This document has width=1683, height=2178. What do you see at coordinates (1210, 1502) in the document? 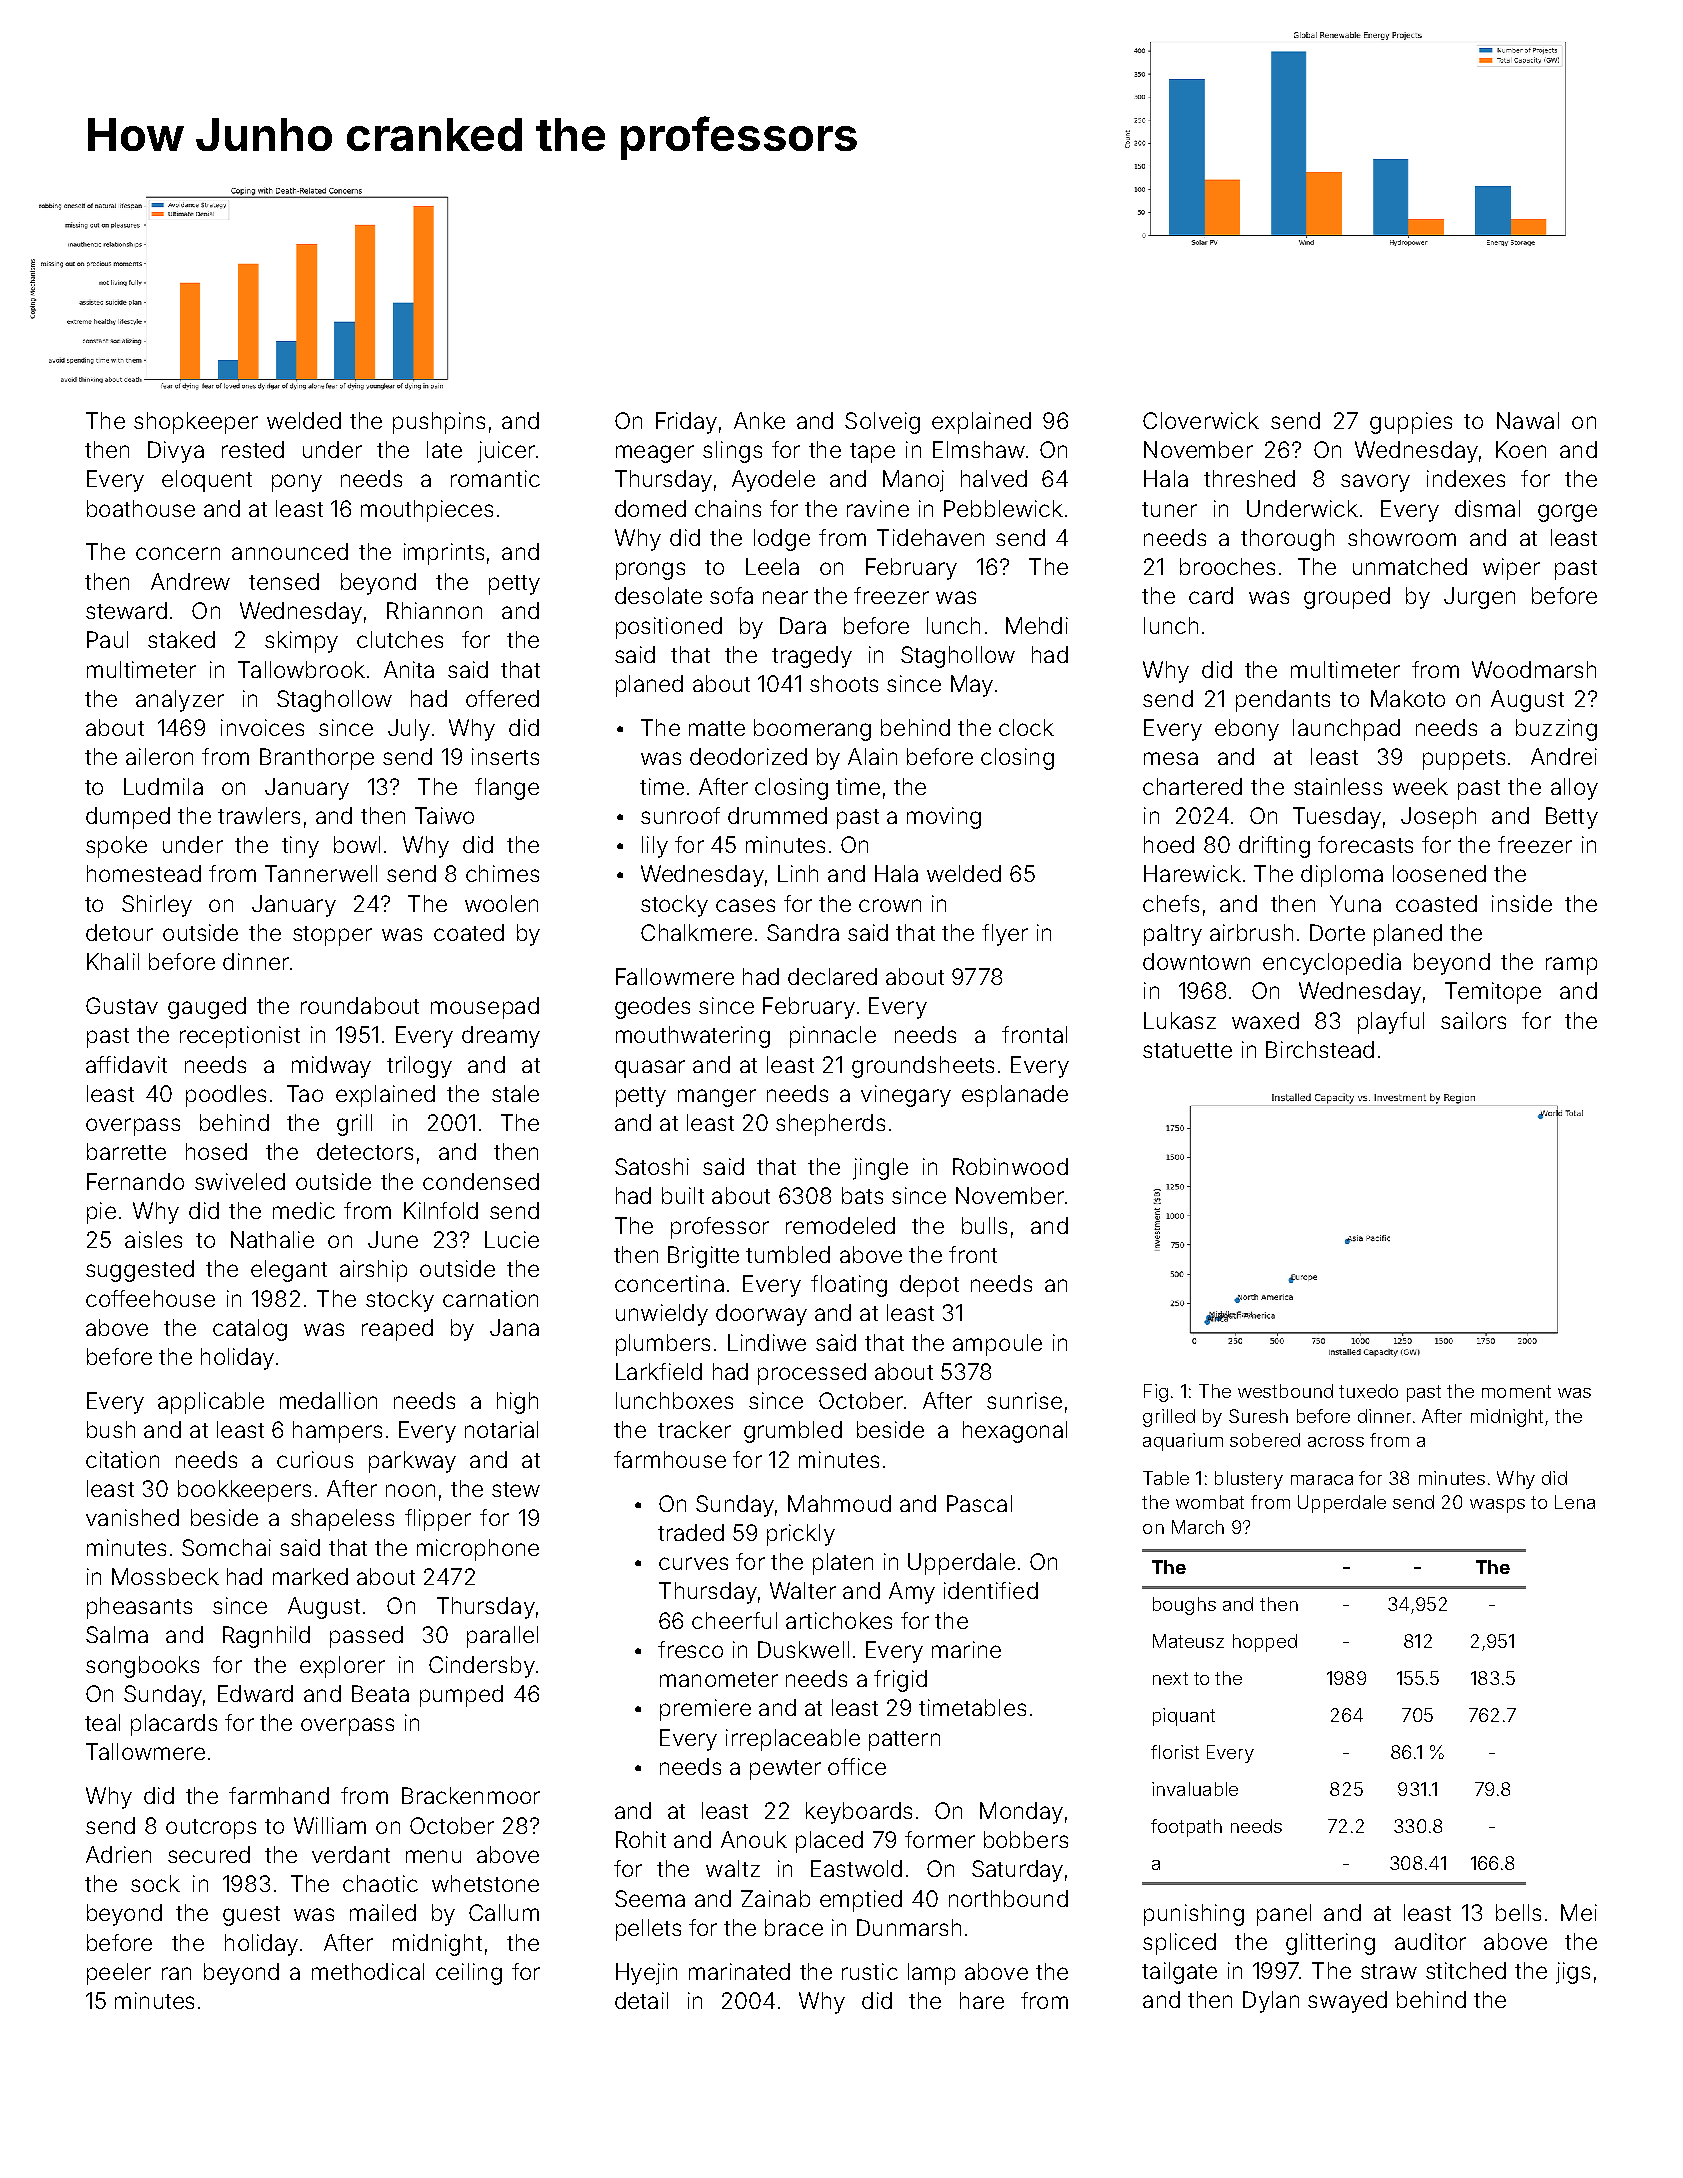
I see `wombat` at bounding box center [1210, 1502].
